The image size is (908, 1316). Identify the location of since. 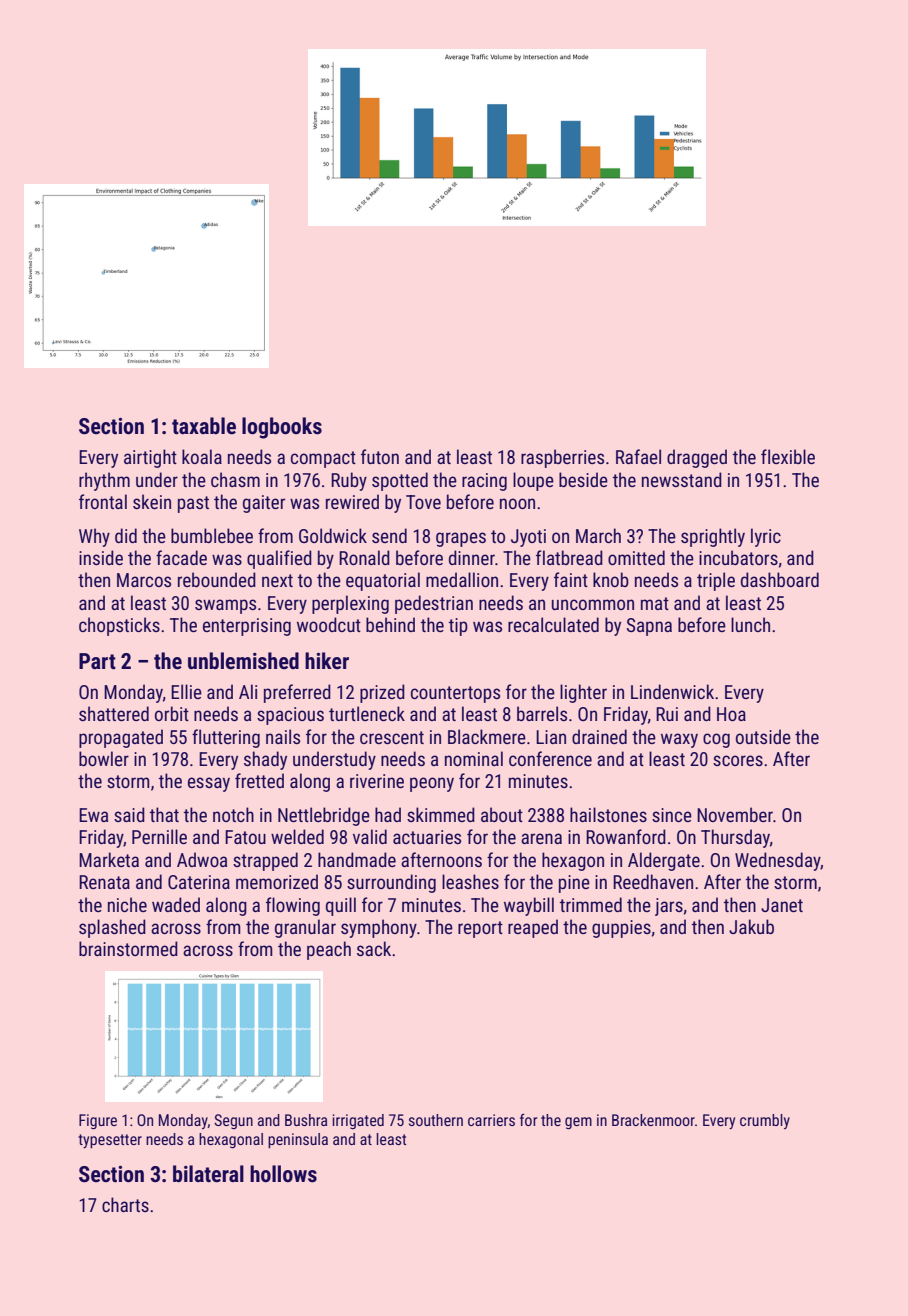
(672, 815).
